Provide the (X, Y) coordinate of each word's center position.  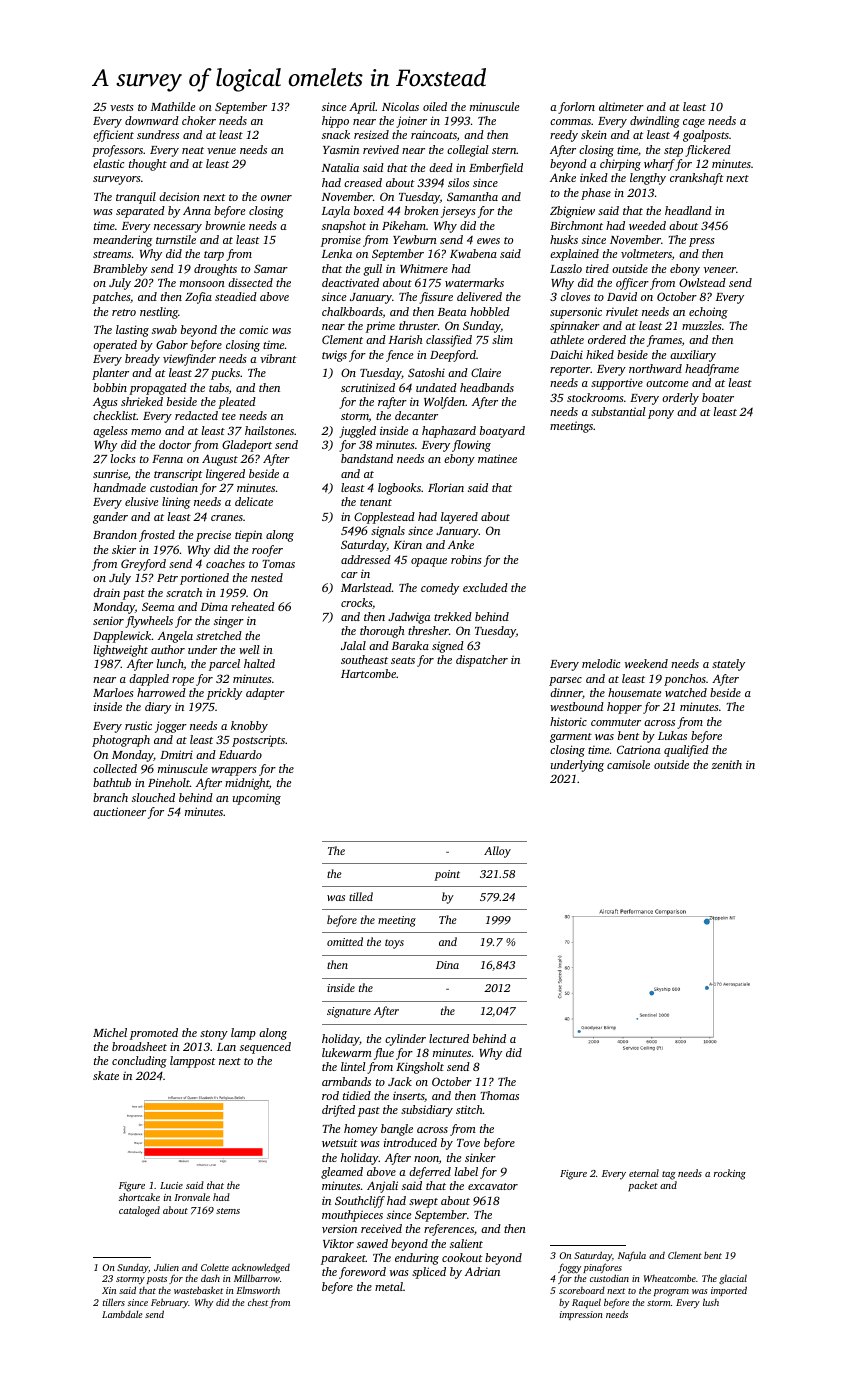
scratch (184, 592)
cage (694, 123)
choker (199, 120)
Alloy (497, 852)
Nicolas (400, 106)
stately (728, 665)
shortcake (139, 1197)
